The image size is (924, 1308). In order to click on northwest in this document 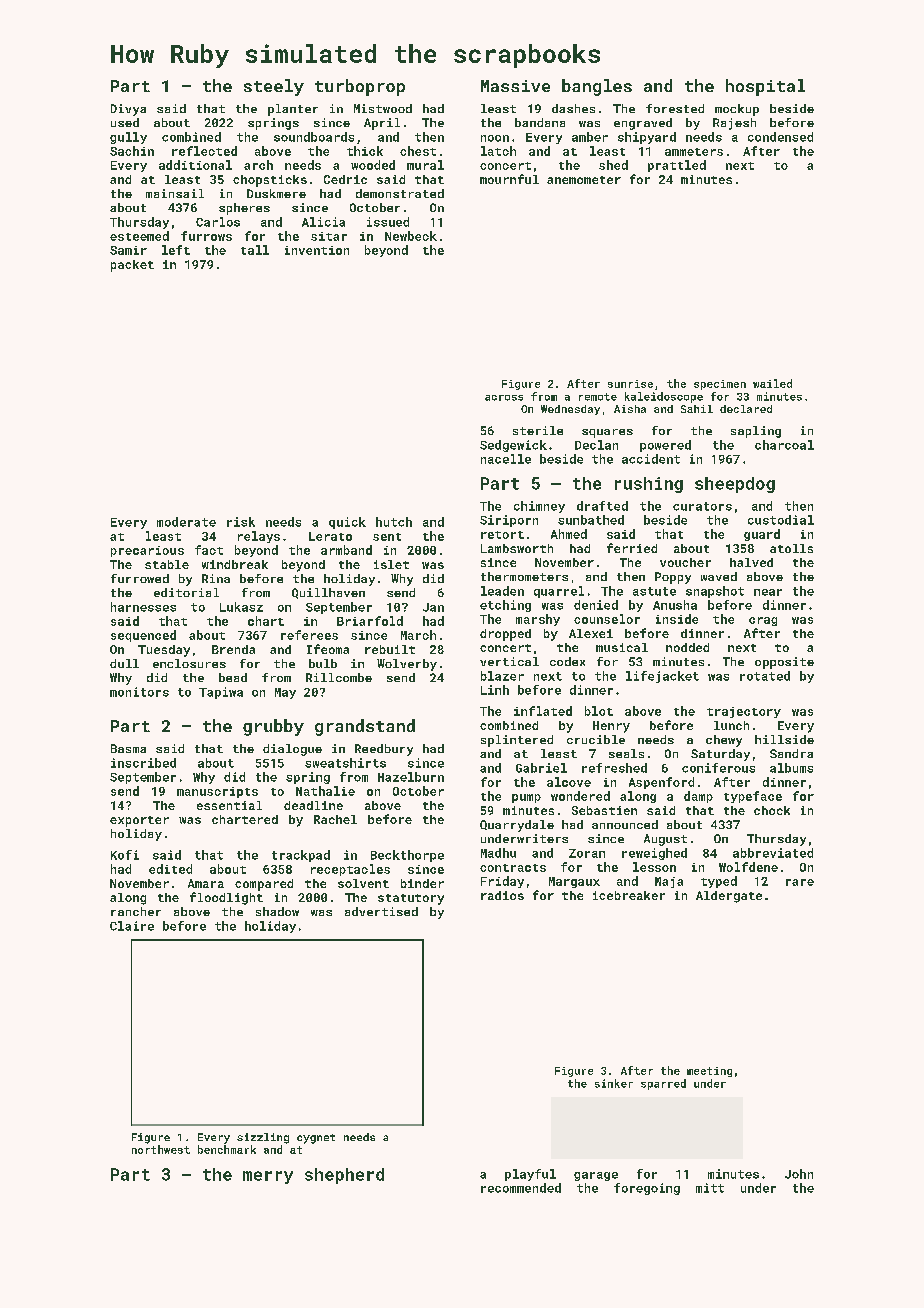, I will do `click(161, 1149)`.
